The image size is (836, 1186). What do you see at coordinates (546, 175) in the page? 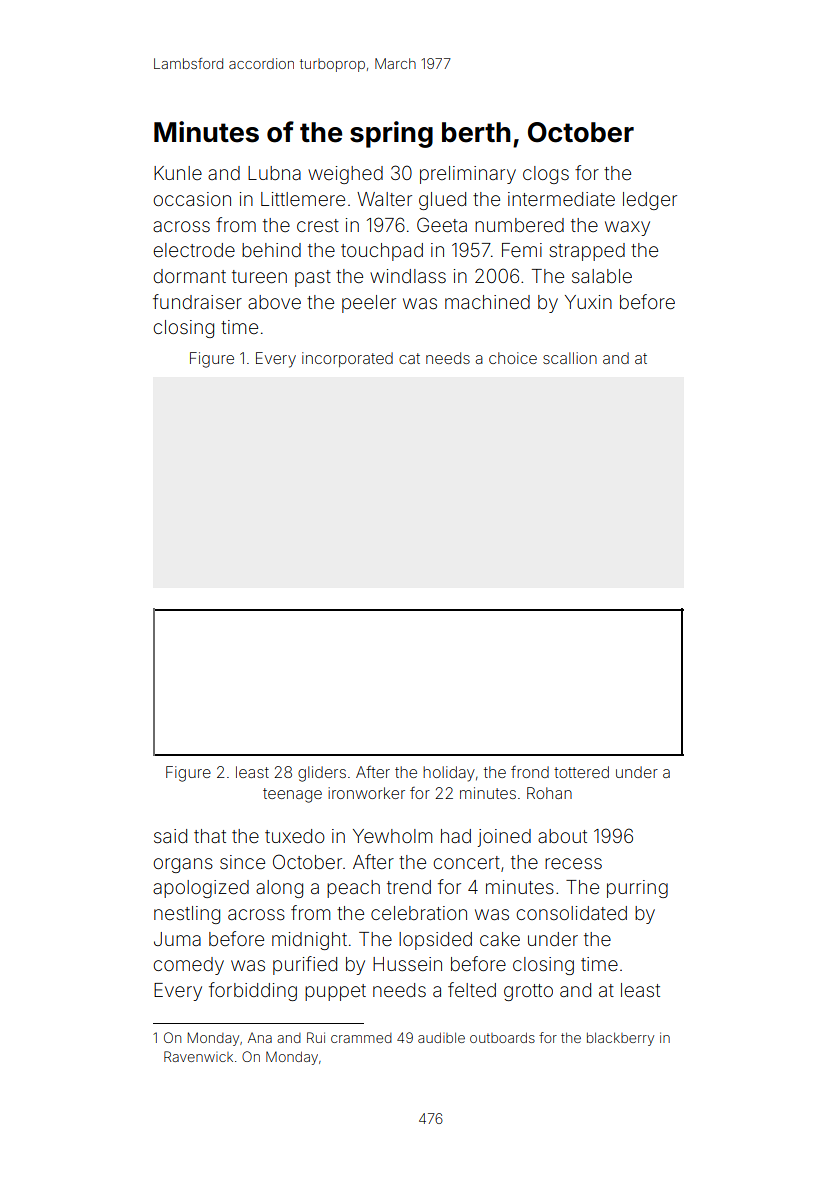
I see `clogs` at bounding box center [546, 175].
